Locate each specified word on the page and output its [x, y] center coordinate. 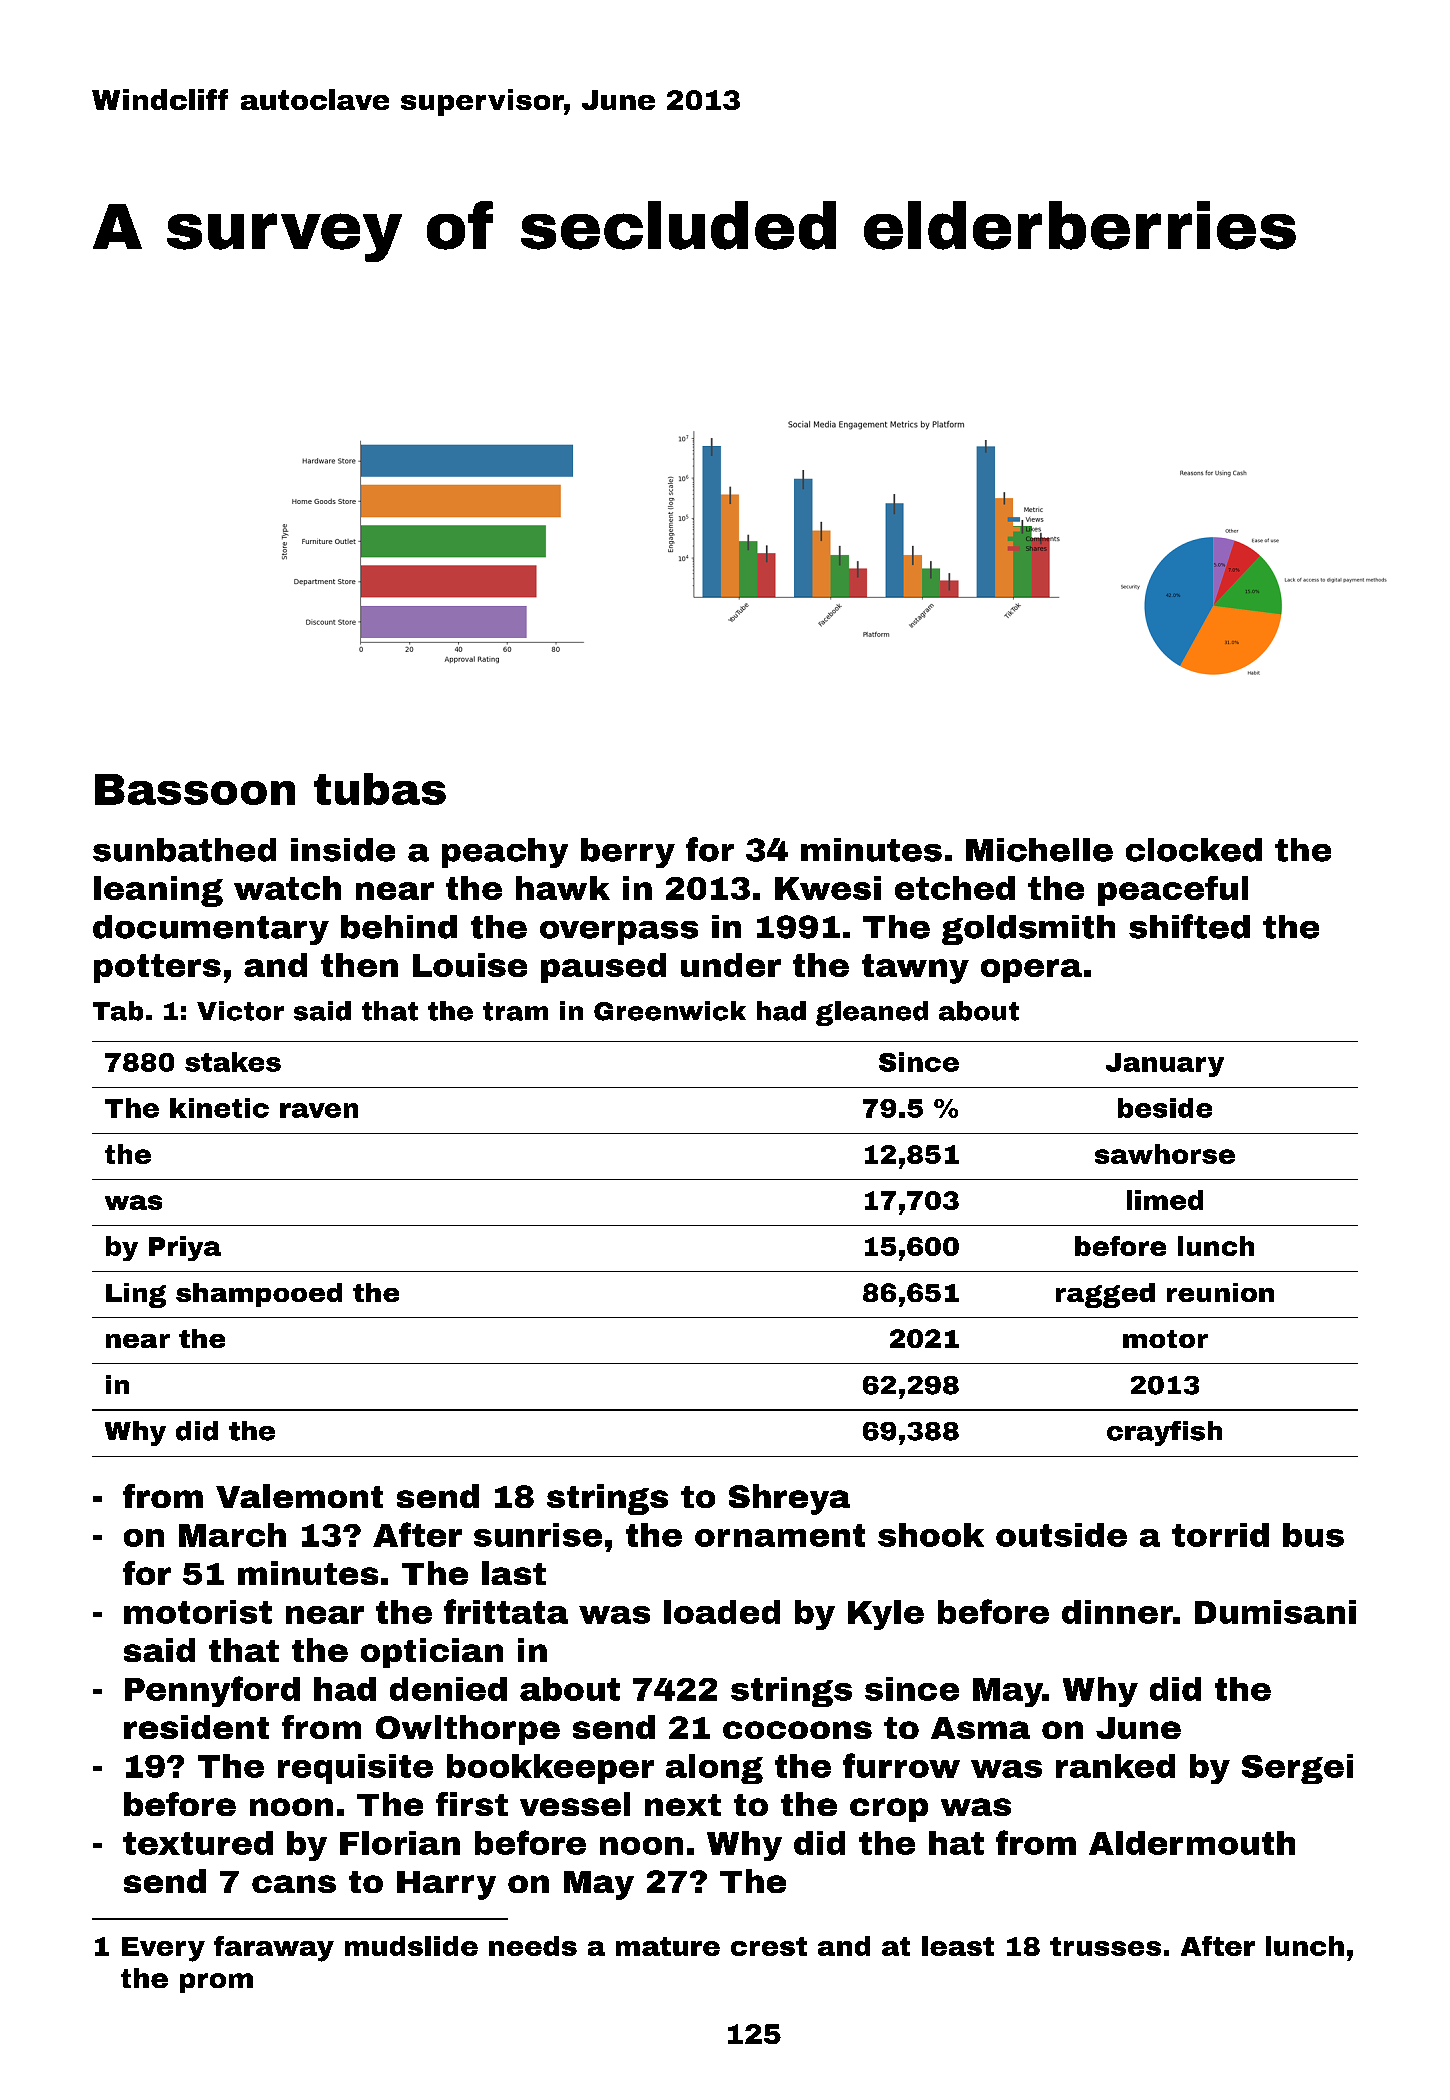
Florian [400, 1843]
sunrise [538, 1535]
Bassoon [195, 789]
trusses [1105, 1946]
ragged [1105, 1295]
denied [448, 1689]
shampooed [259, 1295]
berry [628, 853]
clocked [1194, 850]
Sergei [1297, 1769]
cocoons [797, 1730]
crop [889, 1810]
